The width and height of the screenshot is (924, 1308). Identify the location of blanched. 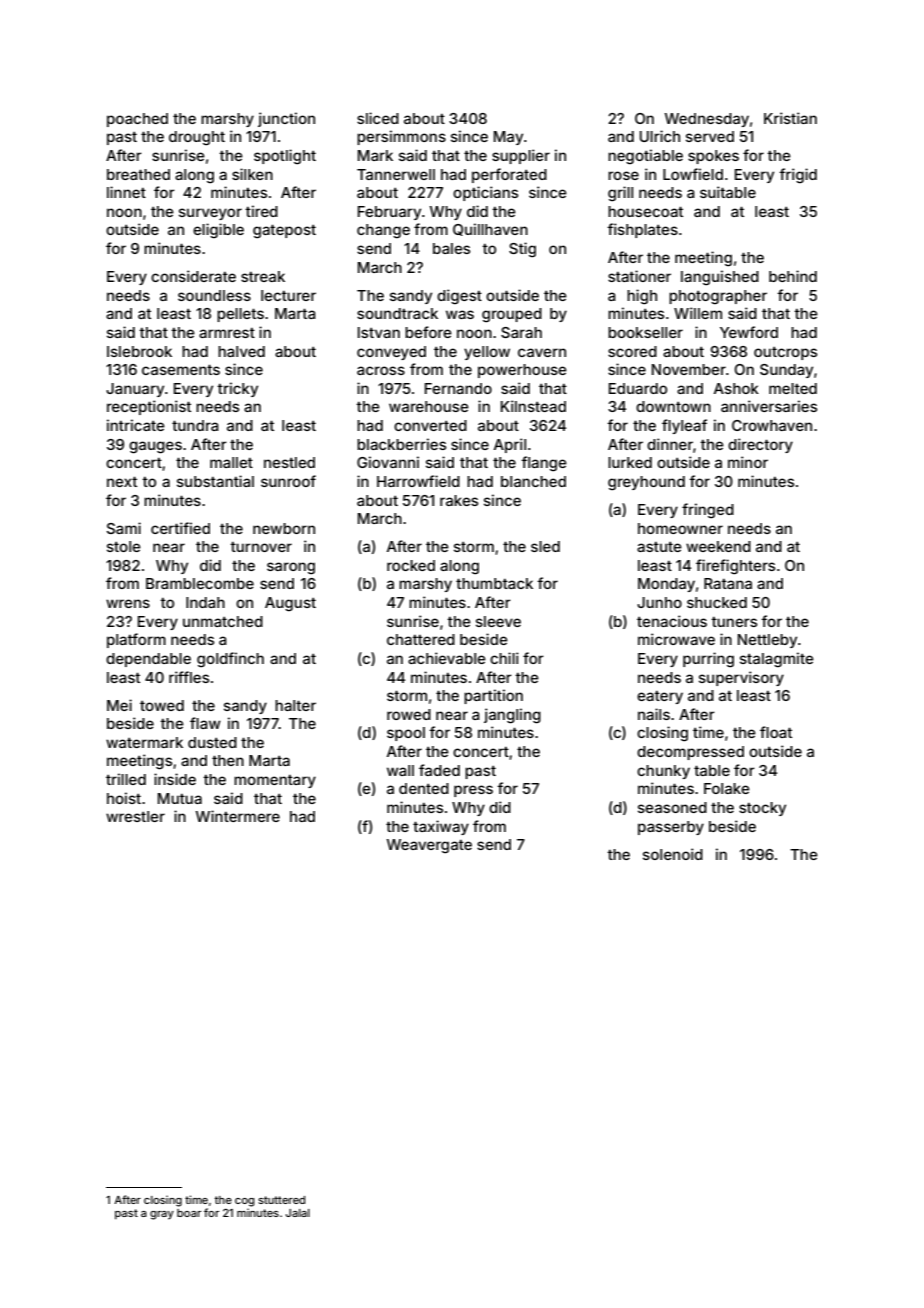
(533, 481).
